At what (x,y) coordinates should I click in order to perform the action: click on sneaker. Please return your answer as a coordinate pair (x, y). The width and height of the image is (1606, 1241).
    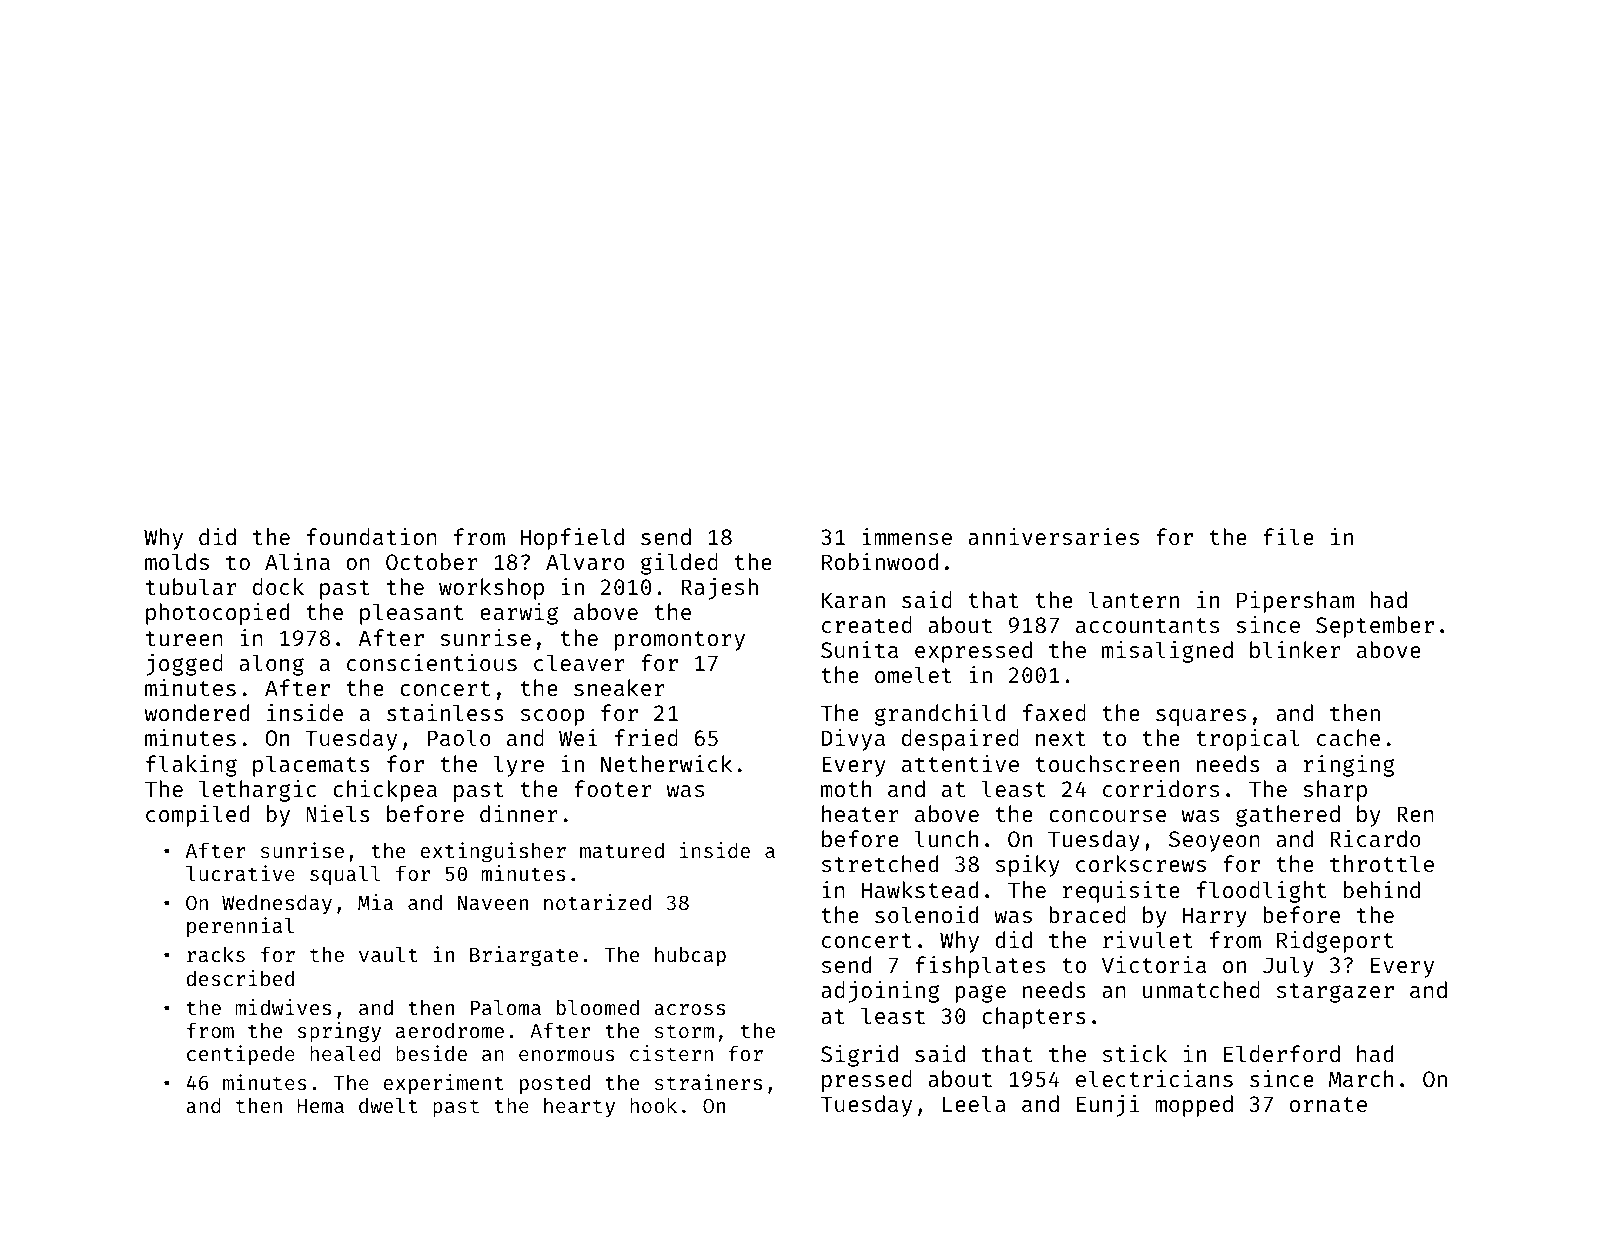
    Looking at the image, I should click on (619, 687).
